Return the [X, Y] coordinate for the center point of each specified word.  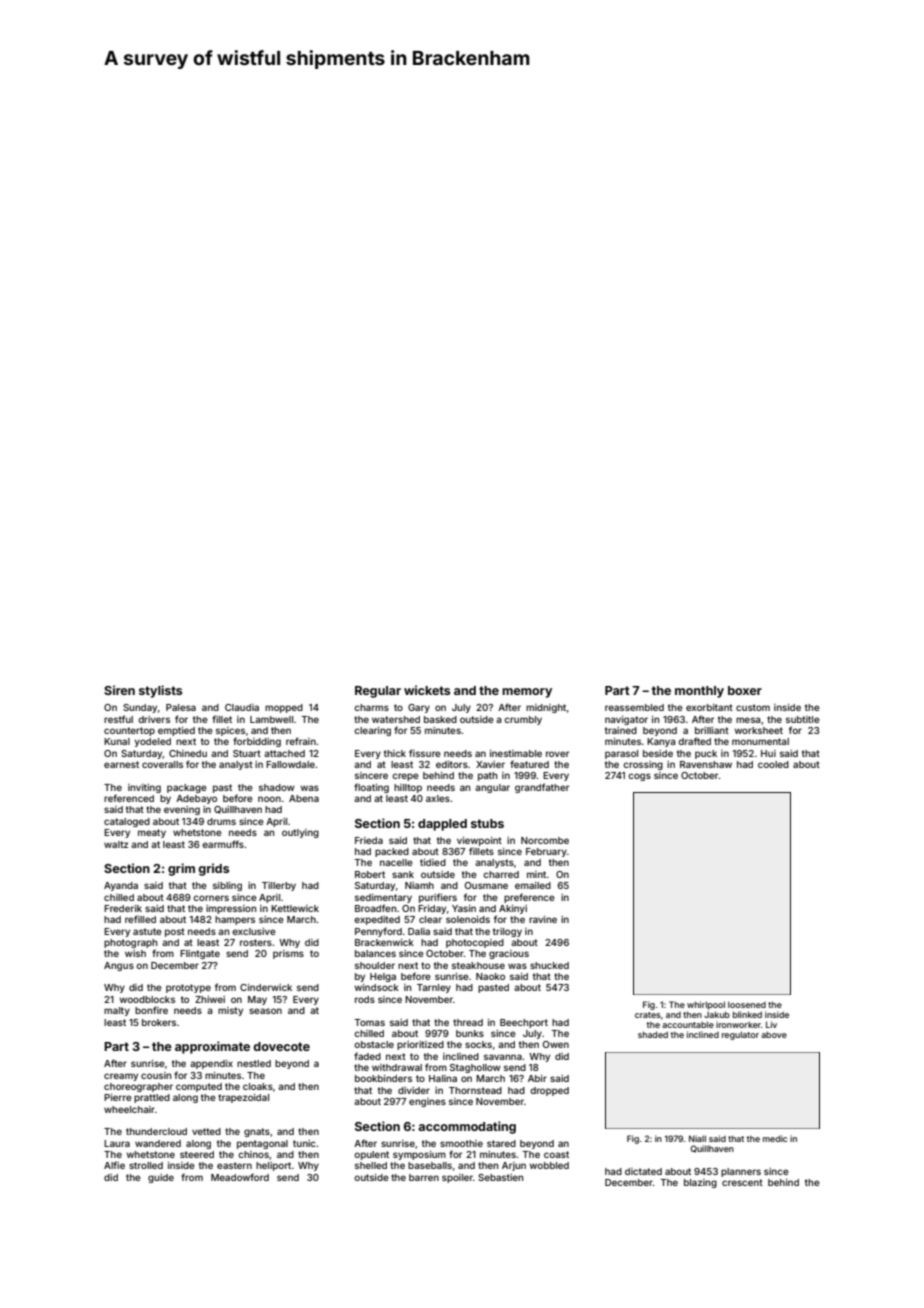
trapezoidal [243, 1098]
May [257, 1000]
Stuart [247, 753]
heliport [273, 1166]
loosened [747, 1004]
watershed [396, 719]
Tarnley [434, 988]
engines [427, 1102]
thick [395, 753]
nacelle [396, 862]
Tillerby [279, 886]
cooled [773, 764]
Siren [119, 690]
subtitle [803, 719]
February [546, 852]
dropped [549, 1091]
